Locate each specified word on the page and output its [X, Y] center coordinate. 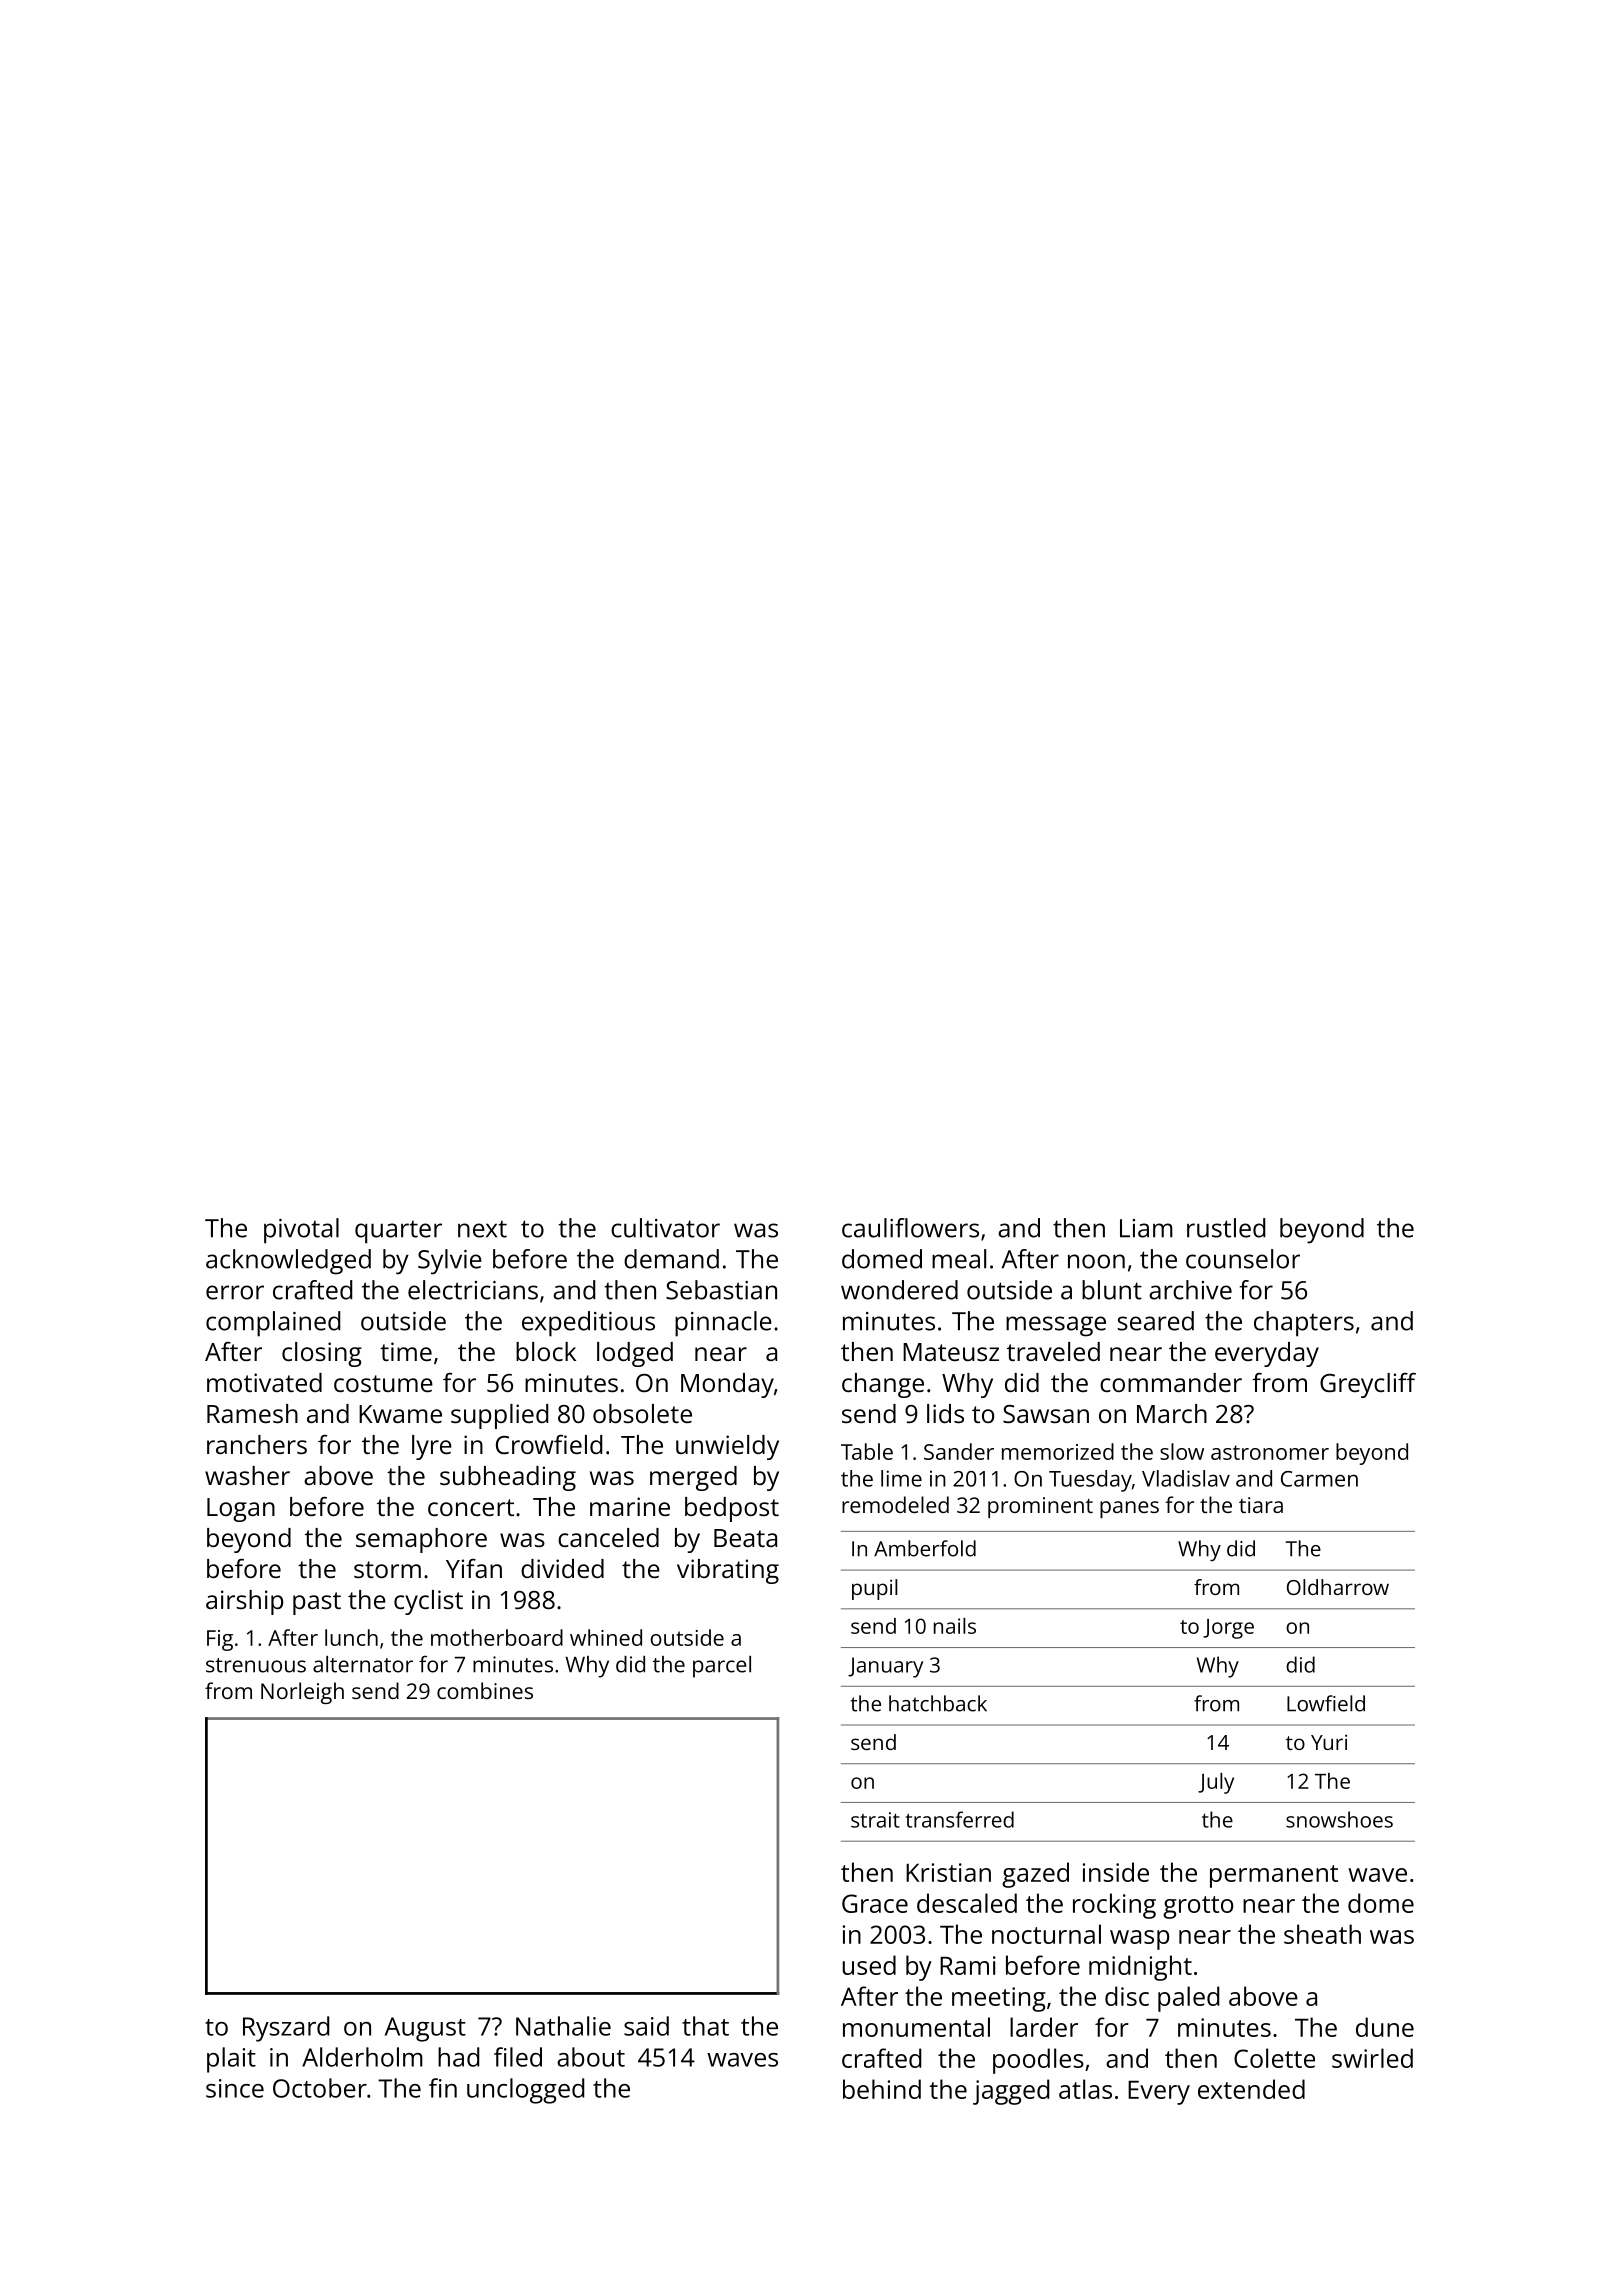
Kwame [400, 1414]
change [883, 1385]
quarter [398, 1232]
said [646, 2026]
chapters [1304, 1324]
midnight [1140, 1968]
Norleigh [302, 1693]
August [425, 2029]
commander [1171, 1382]
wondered [899, 1290]
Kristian [948, 1872]
